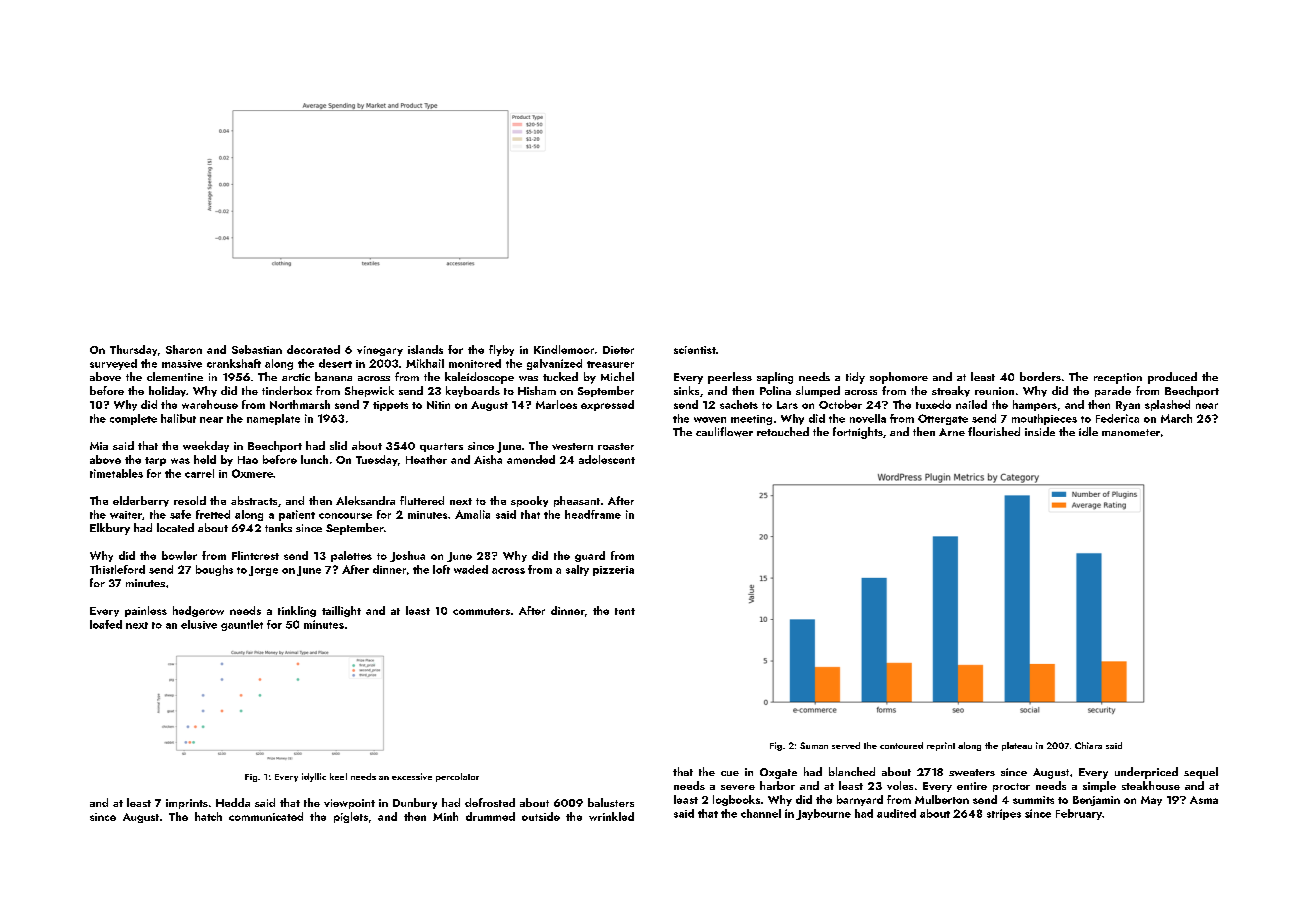  What do you see at coordinates (338, 776) in the image?
I see `keel` at bounding box center [338, 776].
